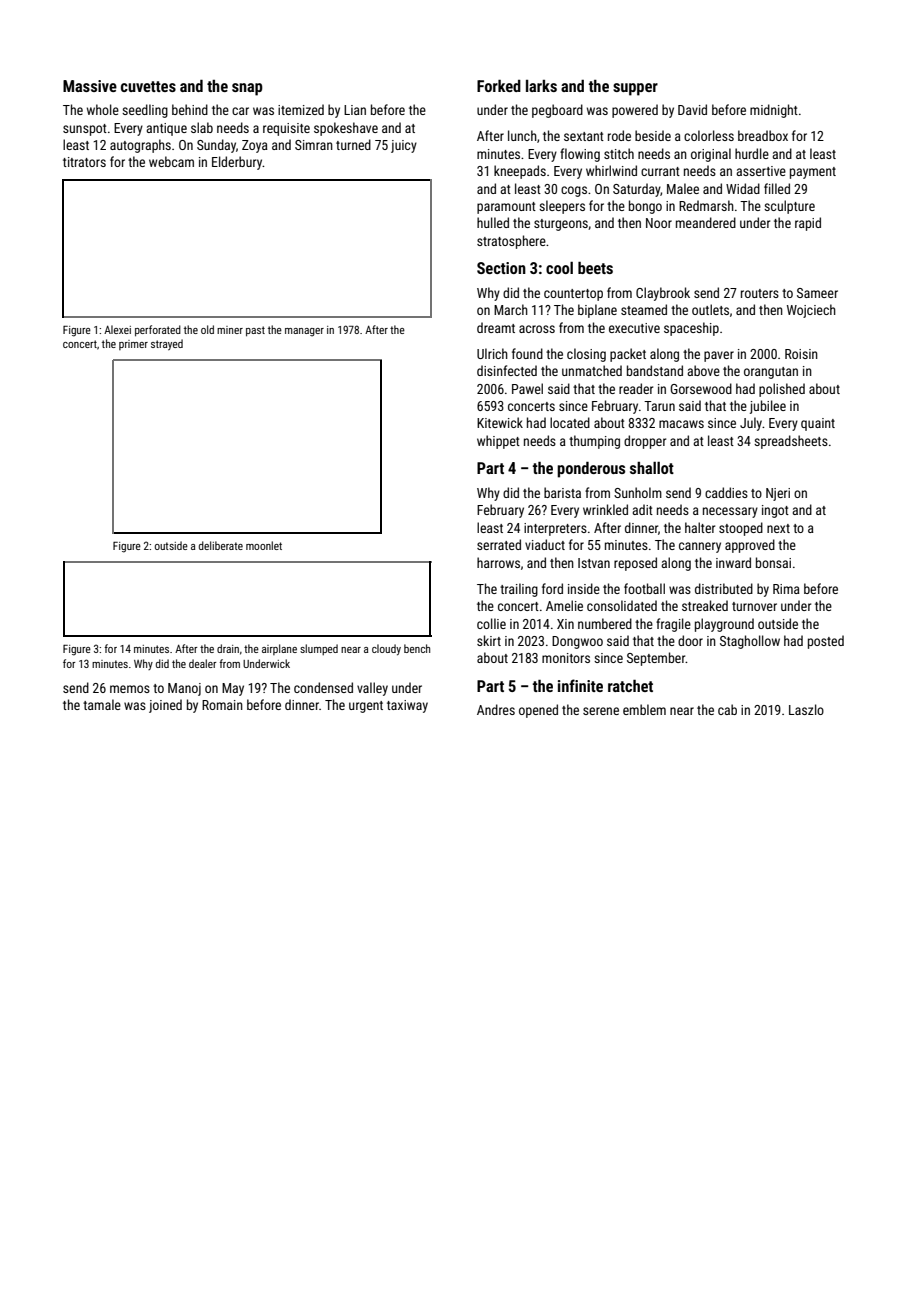 The height and width of the screenshot is (1316, 908). What do you see at coordinates (102, 704) in the screenshot?
I see `tamale` at bounding box center [102, 704].
